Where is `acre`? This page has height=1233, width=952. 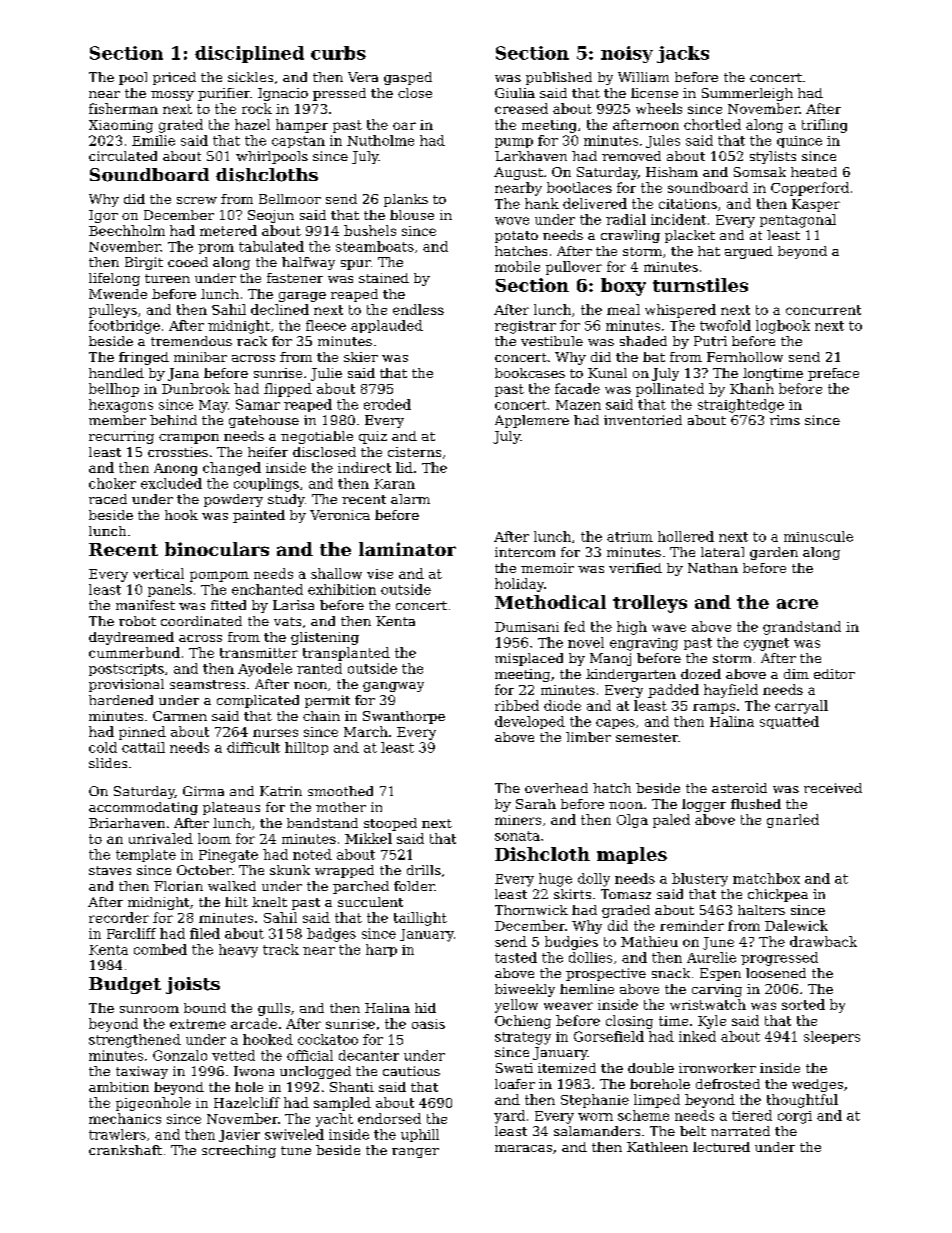 acre is located at coordinates (797, 604).
